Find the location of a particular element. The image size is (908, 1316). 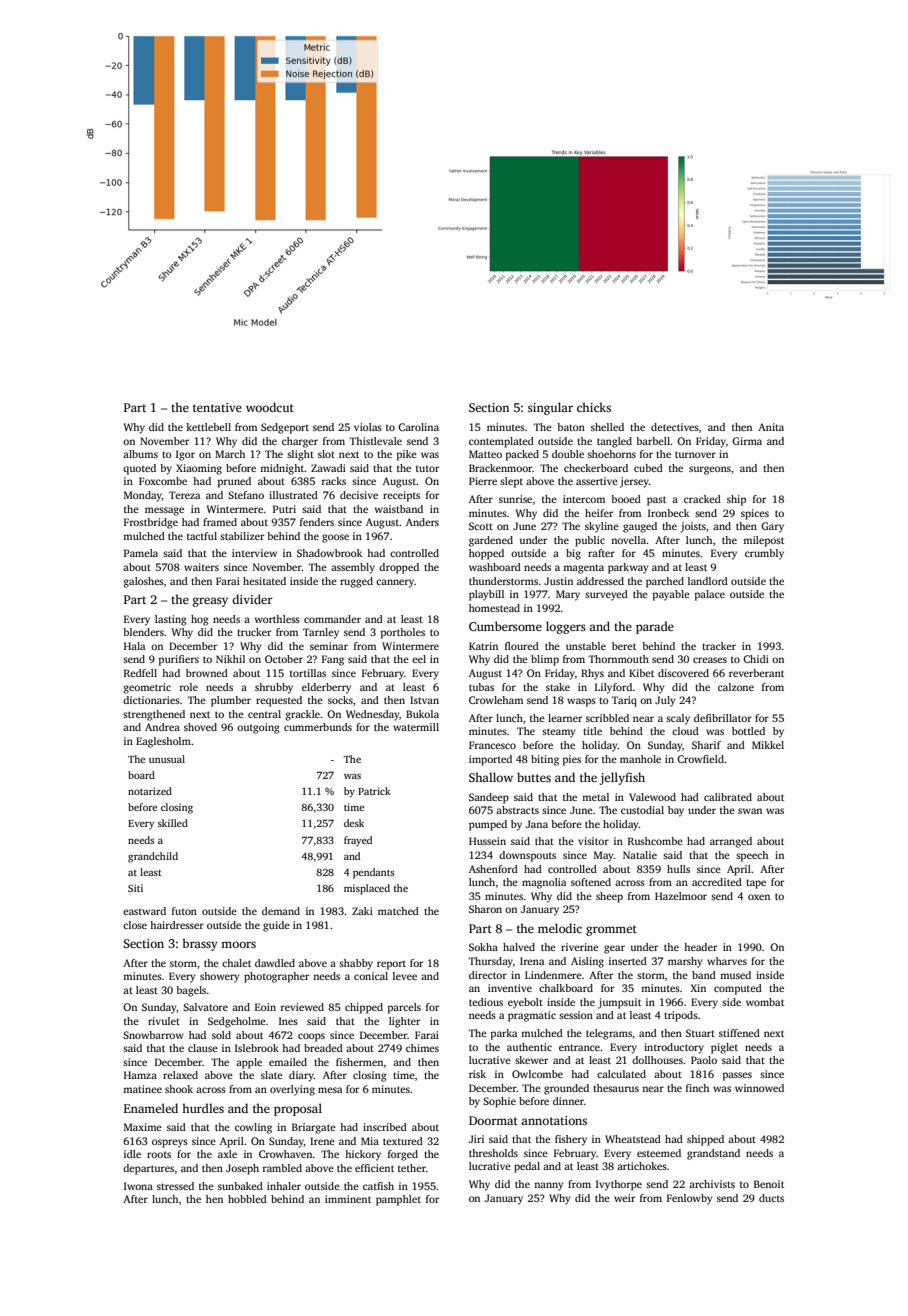

axle is located at coordinates (227, 1154).
